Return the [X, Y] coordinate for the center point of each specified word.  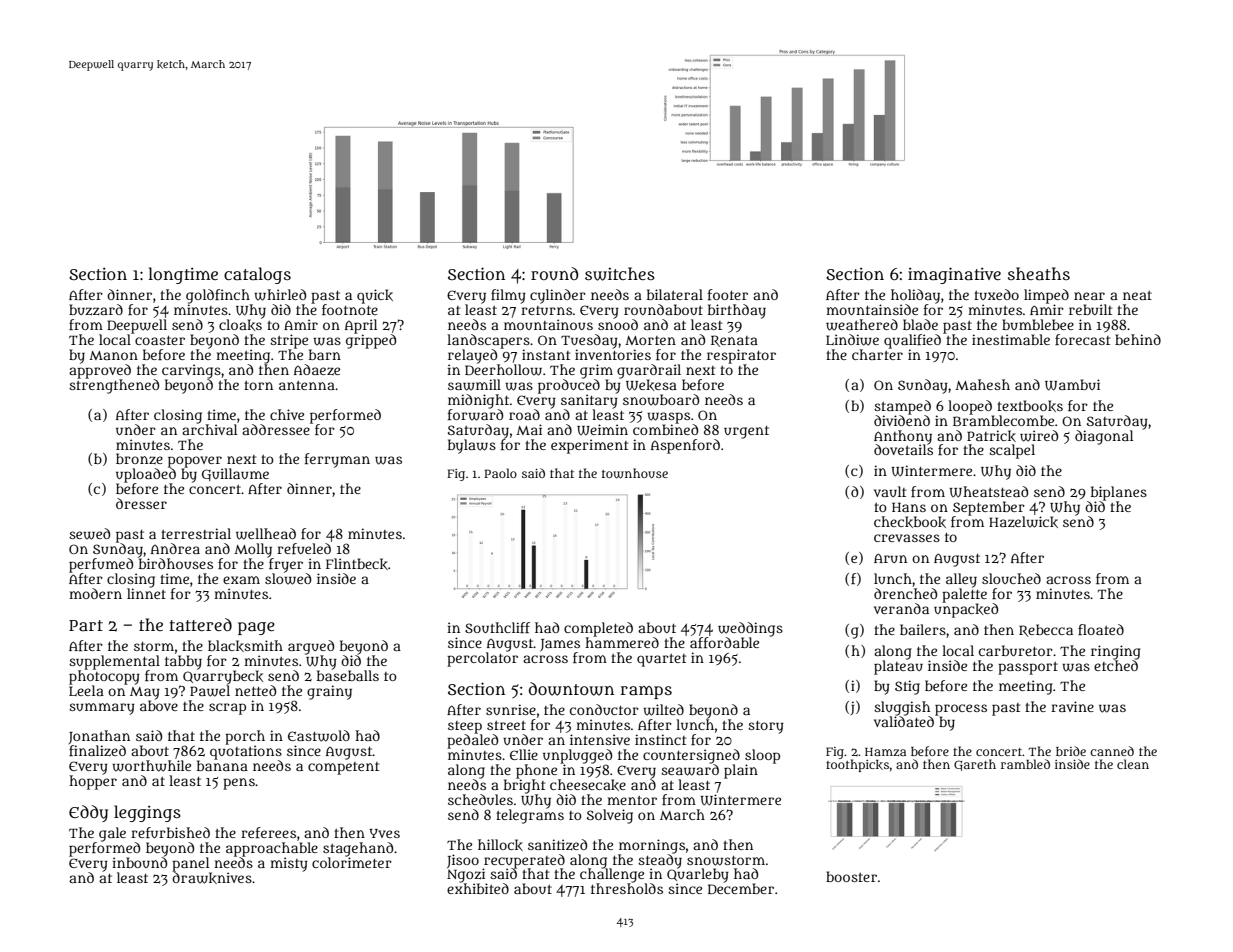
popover [195, 462]
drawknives [212, 878]
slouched [1011, 578]
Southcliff [497, 627]
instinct [660, 739]
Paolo [500, 473]
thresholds [627, 888]
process [961, 710]
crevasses [907, 538]
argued [311, 647]
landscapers [488, 341]
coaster [160, 340]
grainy [329, 692]
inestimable [1011, 339]
